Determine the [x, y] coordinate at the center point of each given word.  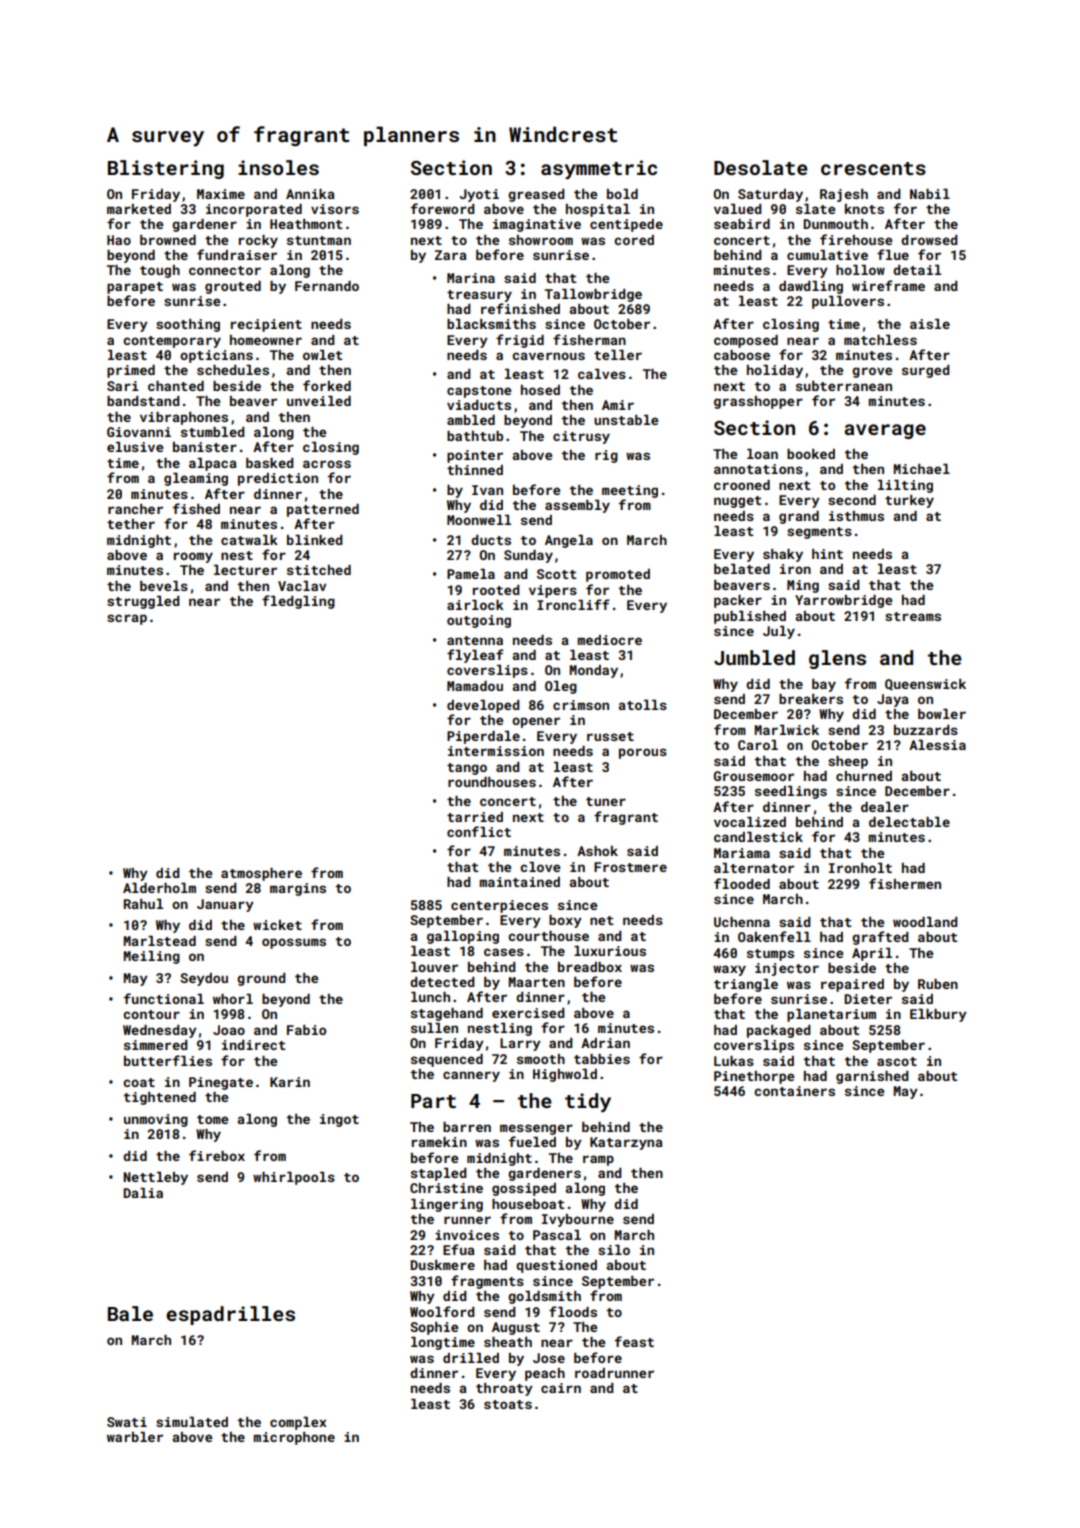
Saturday [770, 195]
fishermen [905, 883]
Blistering [166, 169]
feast [634, 1341]
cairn [561, 1388]
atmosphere [261, 874]
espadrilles [230, 1315]
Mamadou [475, 686]
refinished [520, 308]
